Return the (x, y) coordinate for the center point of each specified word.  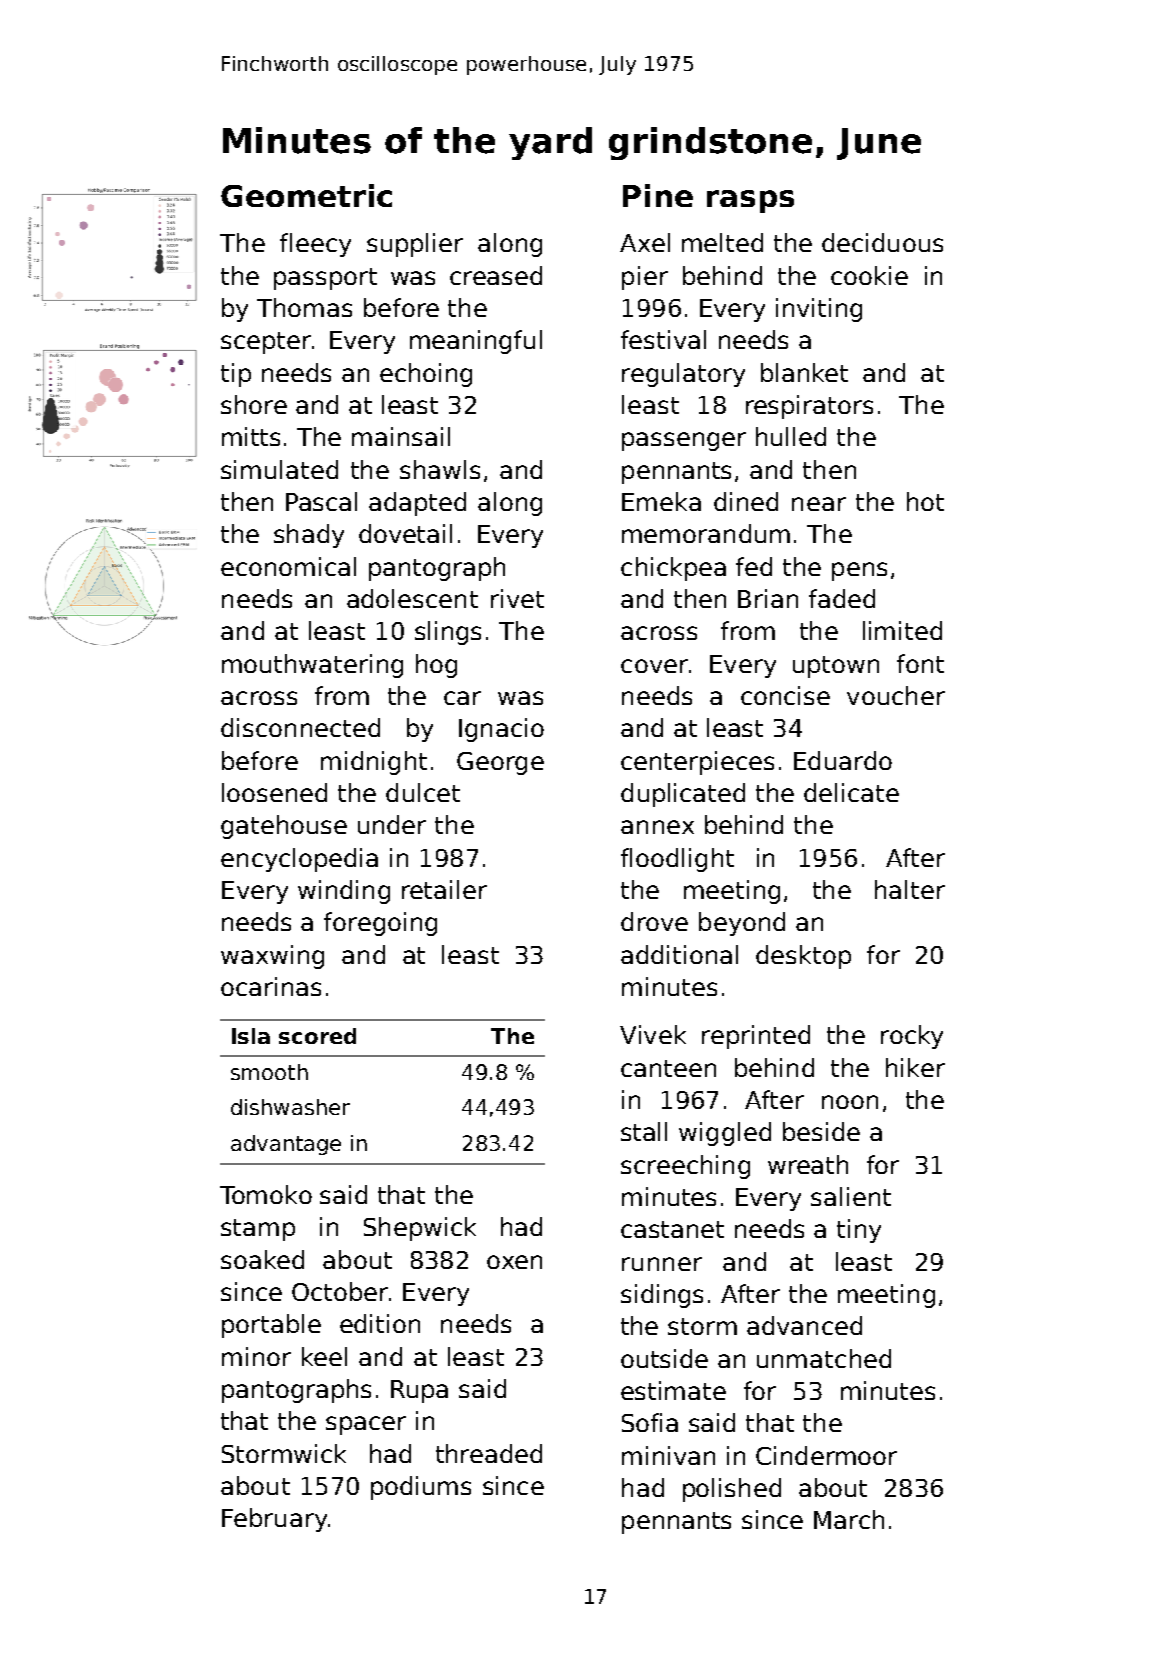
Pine (658, 195)
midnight (374, 763)
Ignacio (501, 730)
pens (859, 571)
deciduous (882, 242)
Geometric (306, 195)
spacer (366, 1425)
